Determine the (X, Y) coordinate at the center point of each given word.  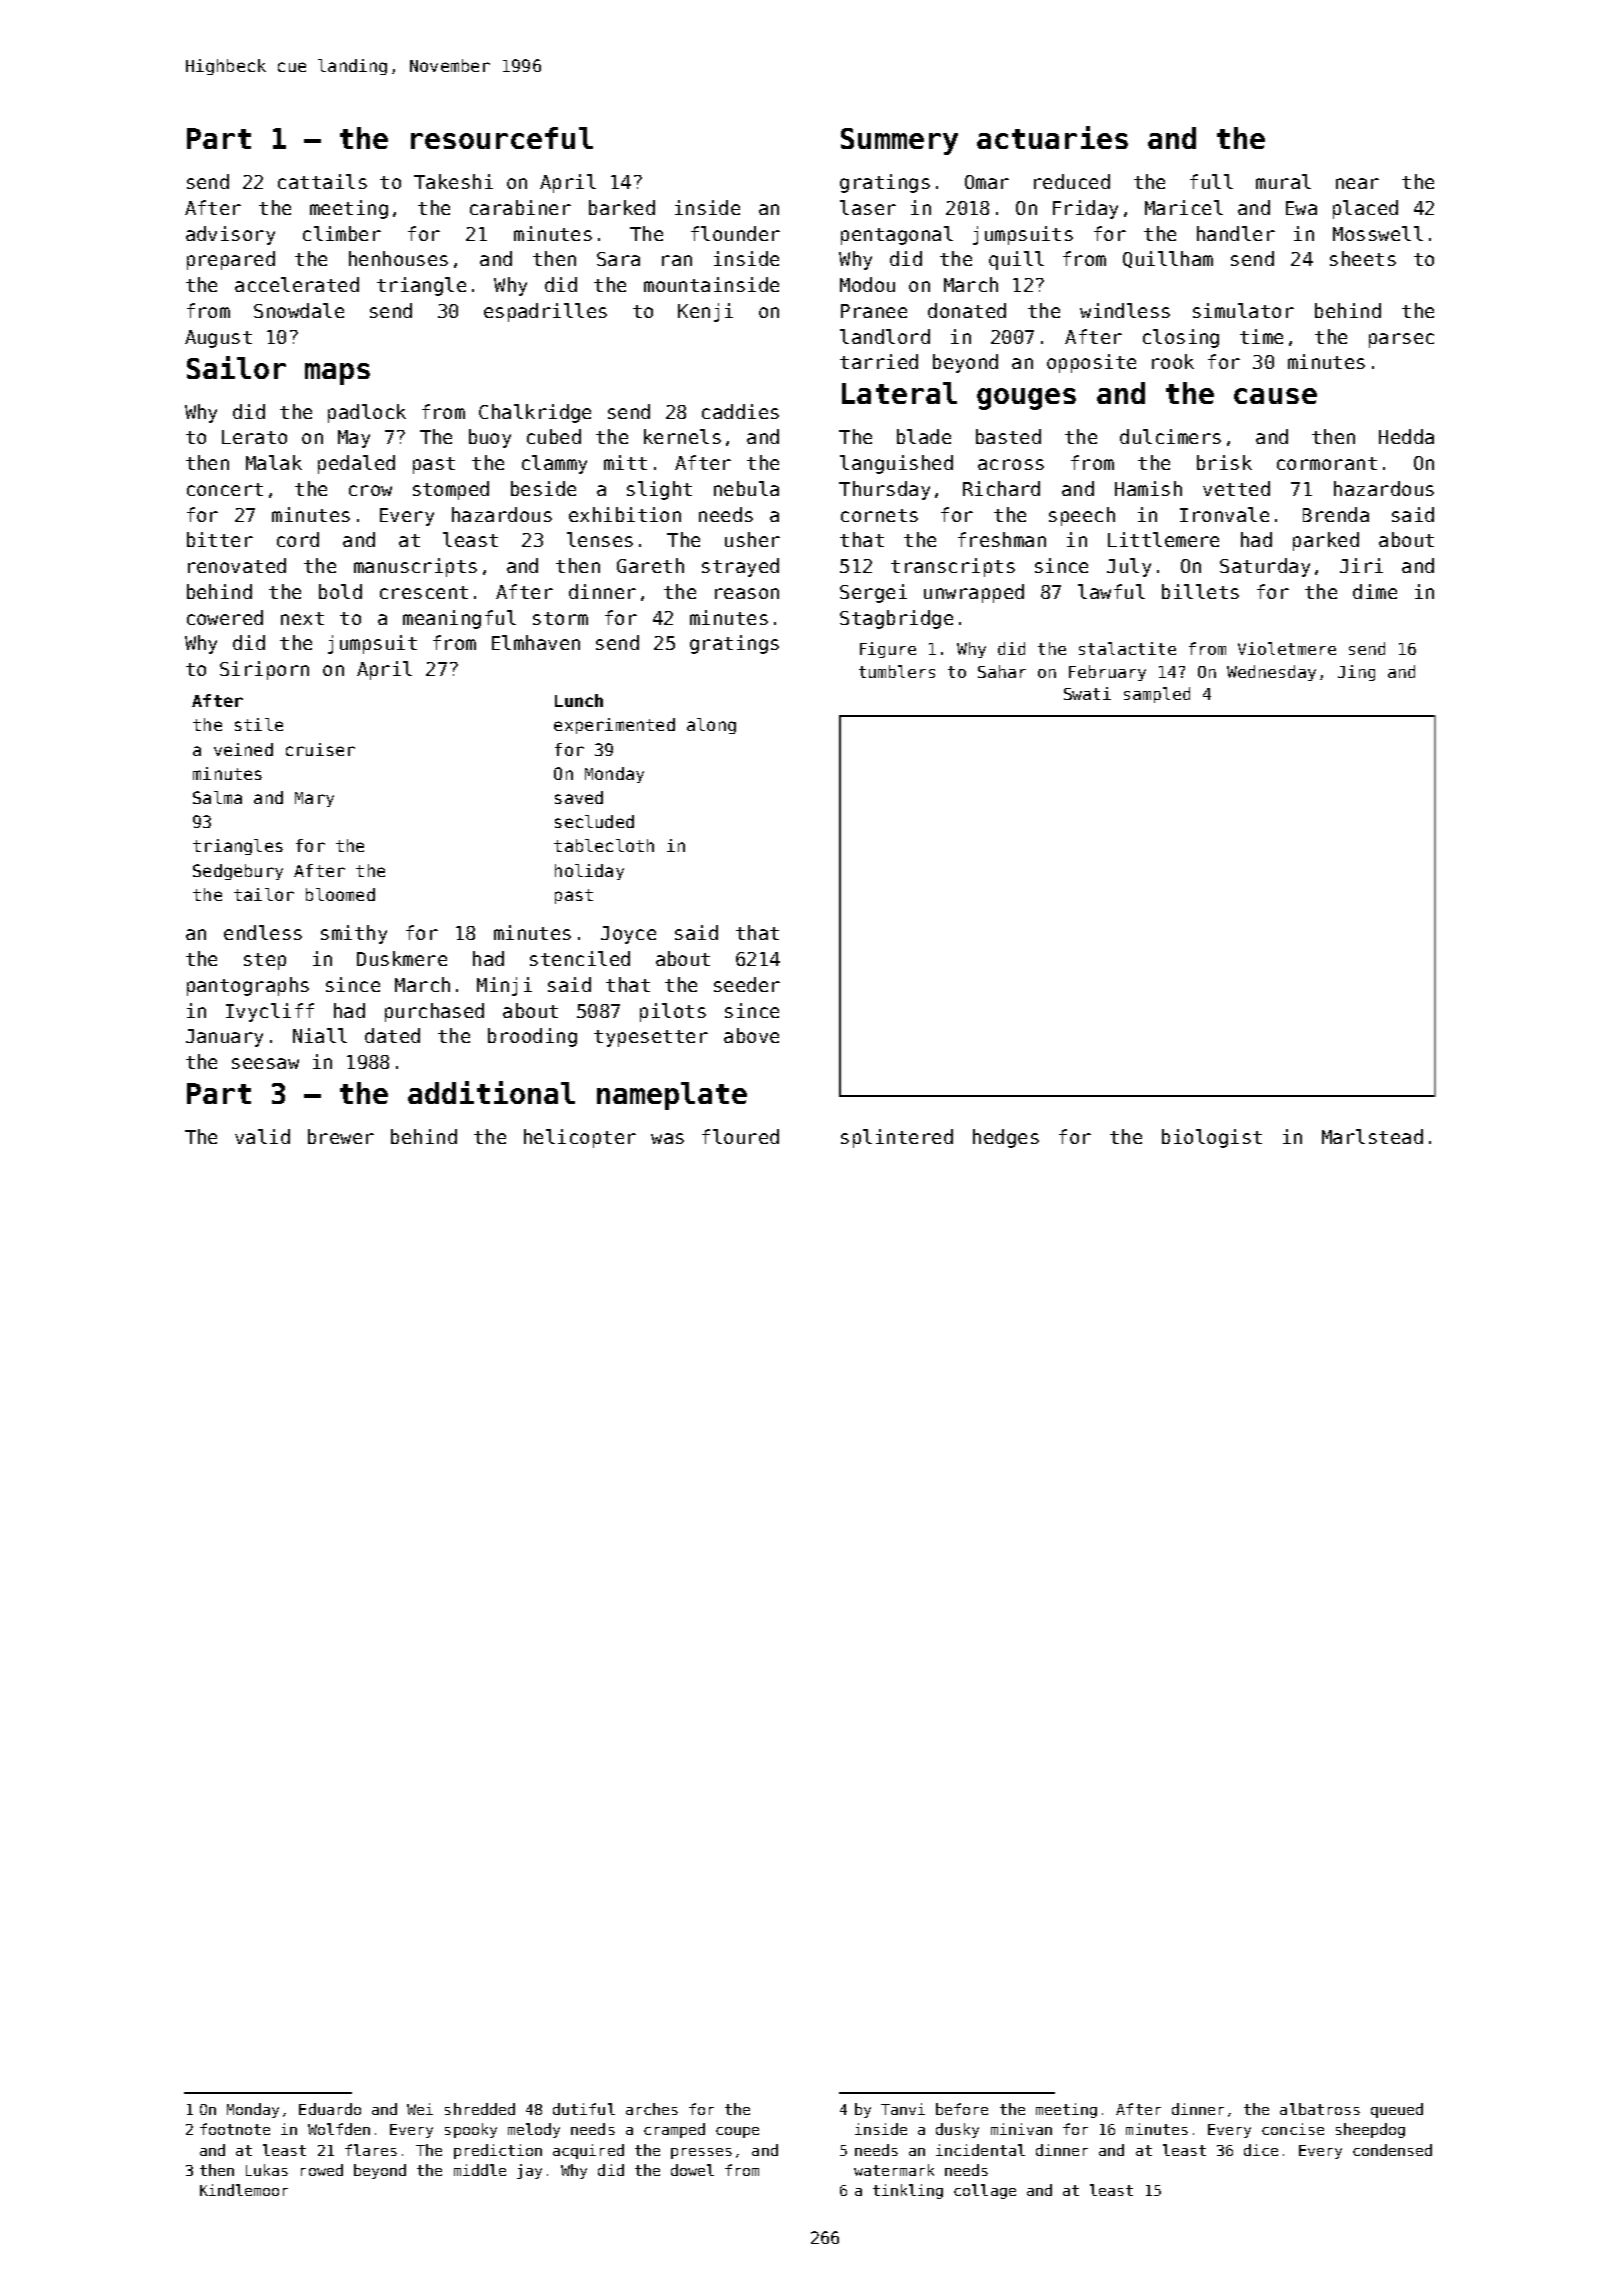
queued (1397, 2110)
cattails (322, 181)
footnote (235, 2129)
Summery (899, 141)
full (1211, 181)
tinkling (908, 2191)
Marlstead (1372, 1136)
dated (392, 1035)
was (667, 1138)
